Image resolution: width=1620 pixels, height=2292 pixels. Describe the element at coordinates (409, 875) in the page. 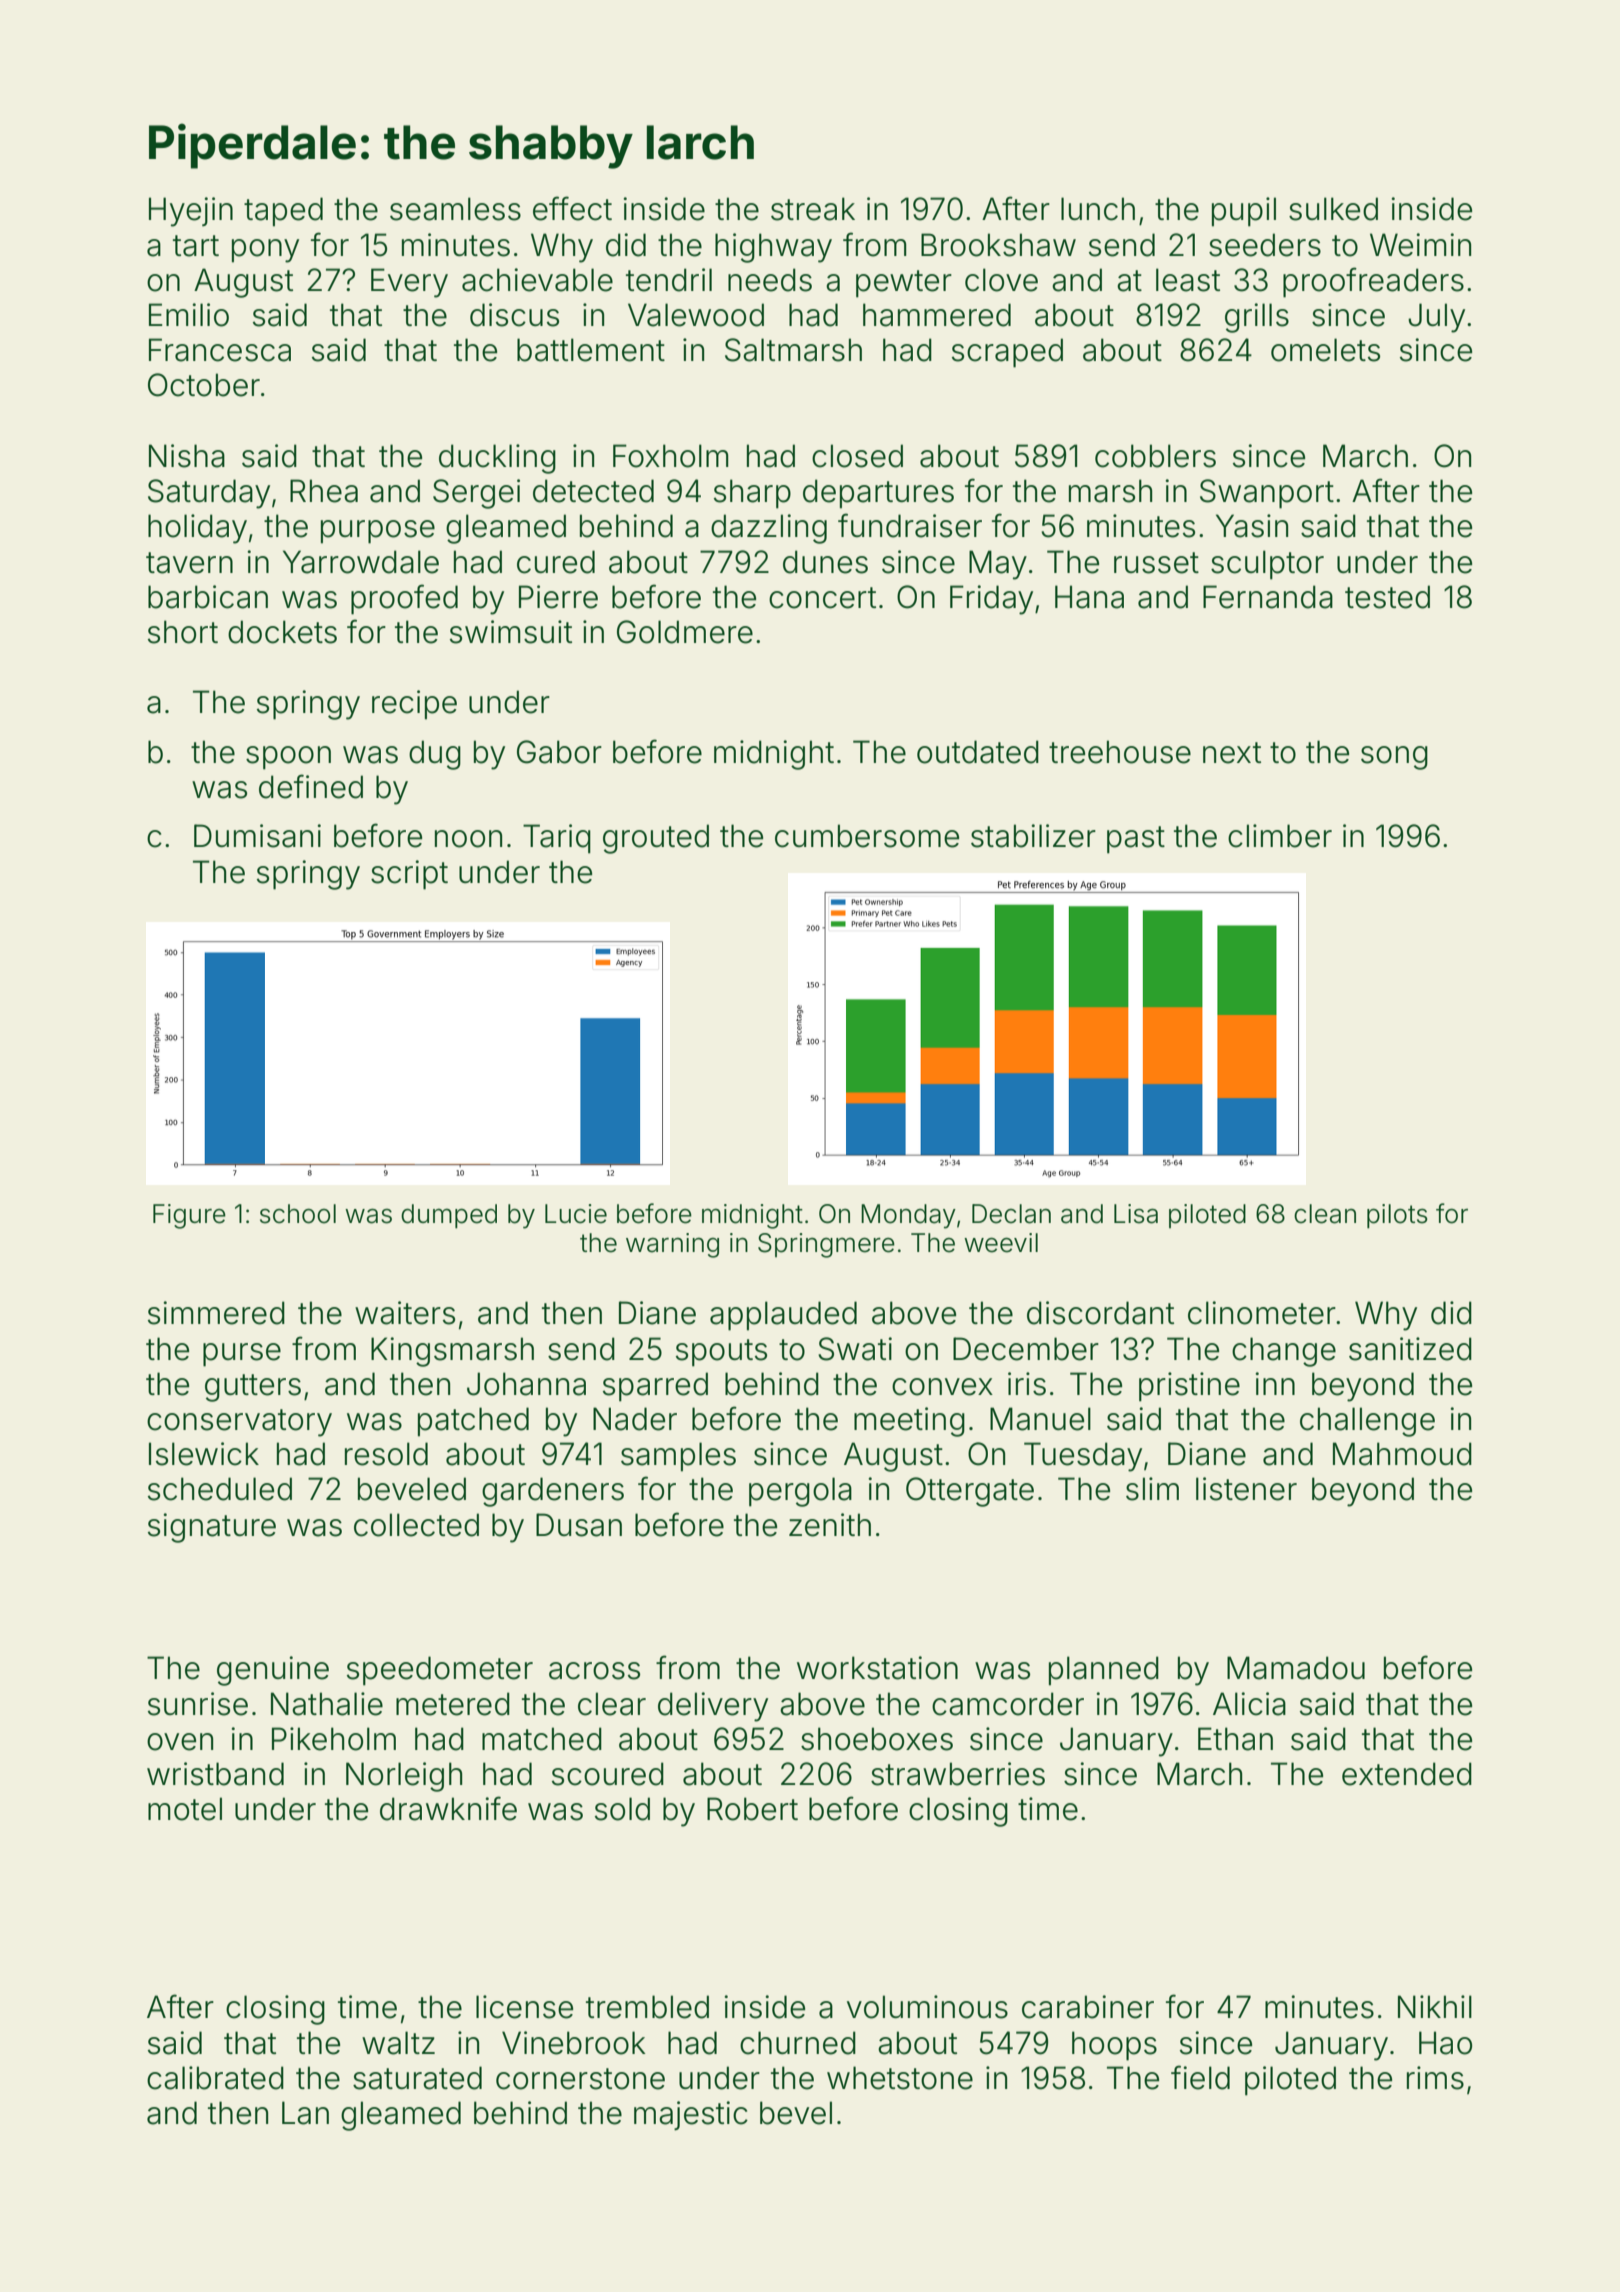

I see `script` at that location.
